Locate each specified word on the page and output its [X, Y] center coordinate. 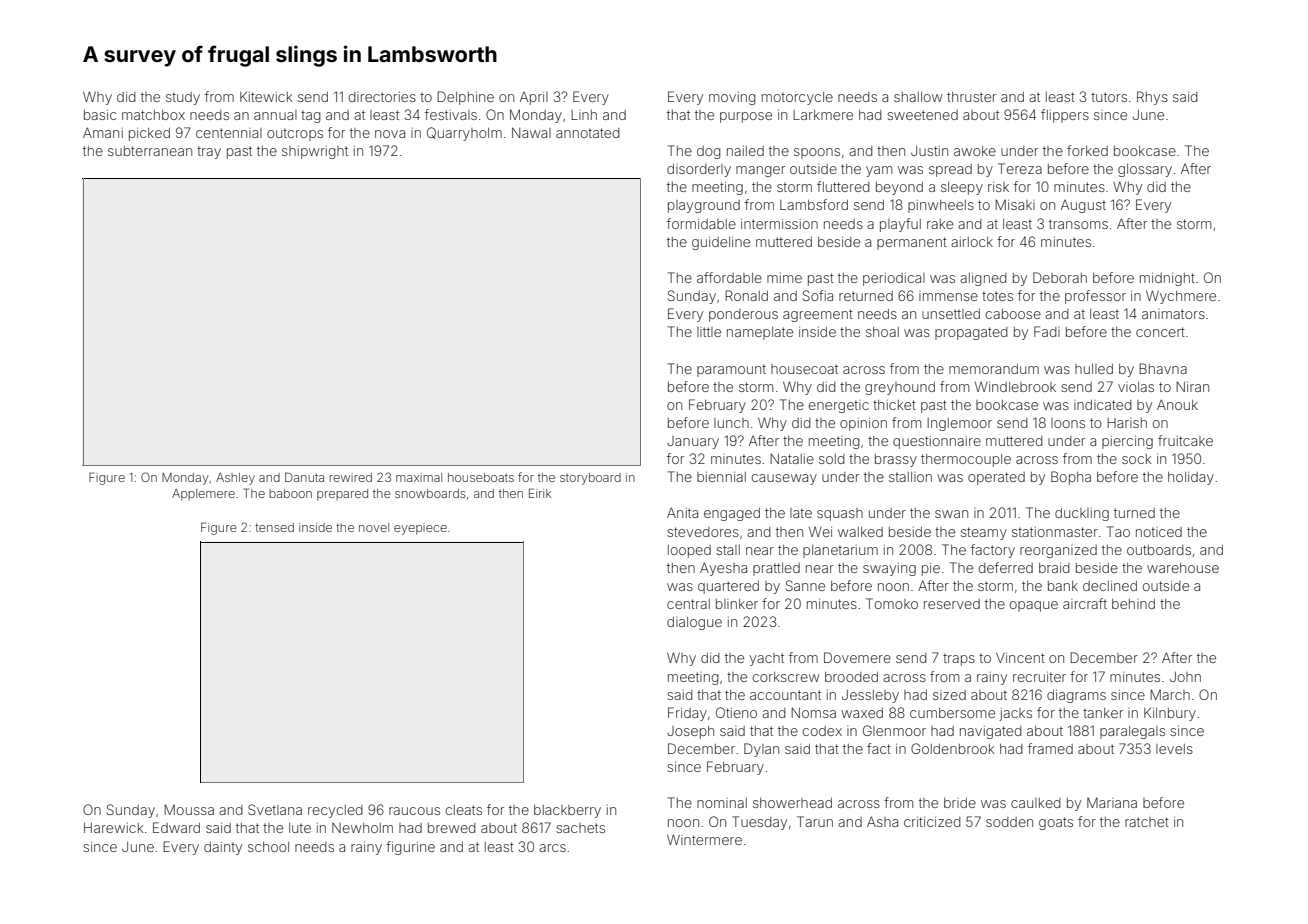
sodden [1009, 822]
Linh [584, 115]
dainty [223, 848]
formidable [701, 223]
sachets [580, 828]
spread [950, 170]
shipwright [315, 152]
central [688, 604]
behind [1133, 604]
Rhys [1152, 98]
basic [100, 115]
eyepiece [420, 529]
